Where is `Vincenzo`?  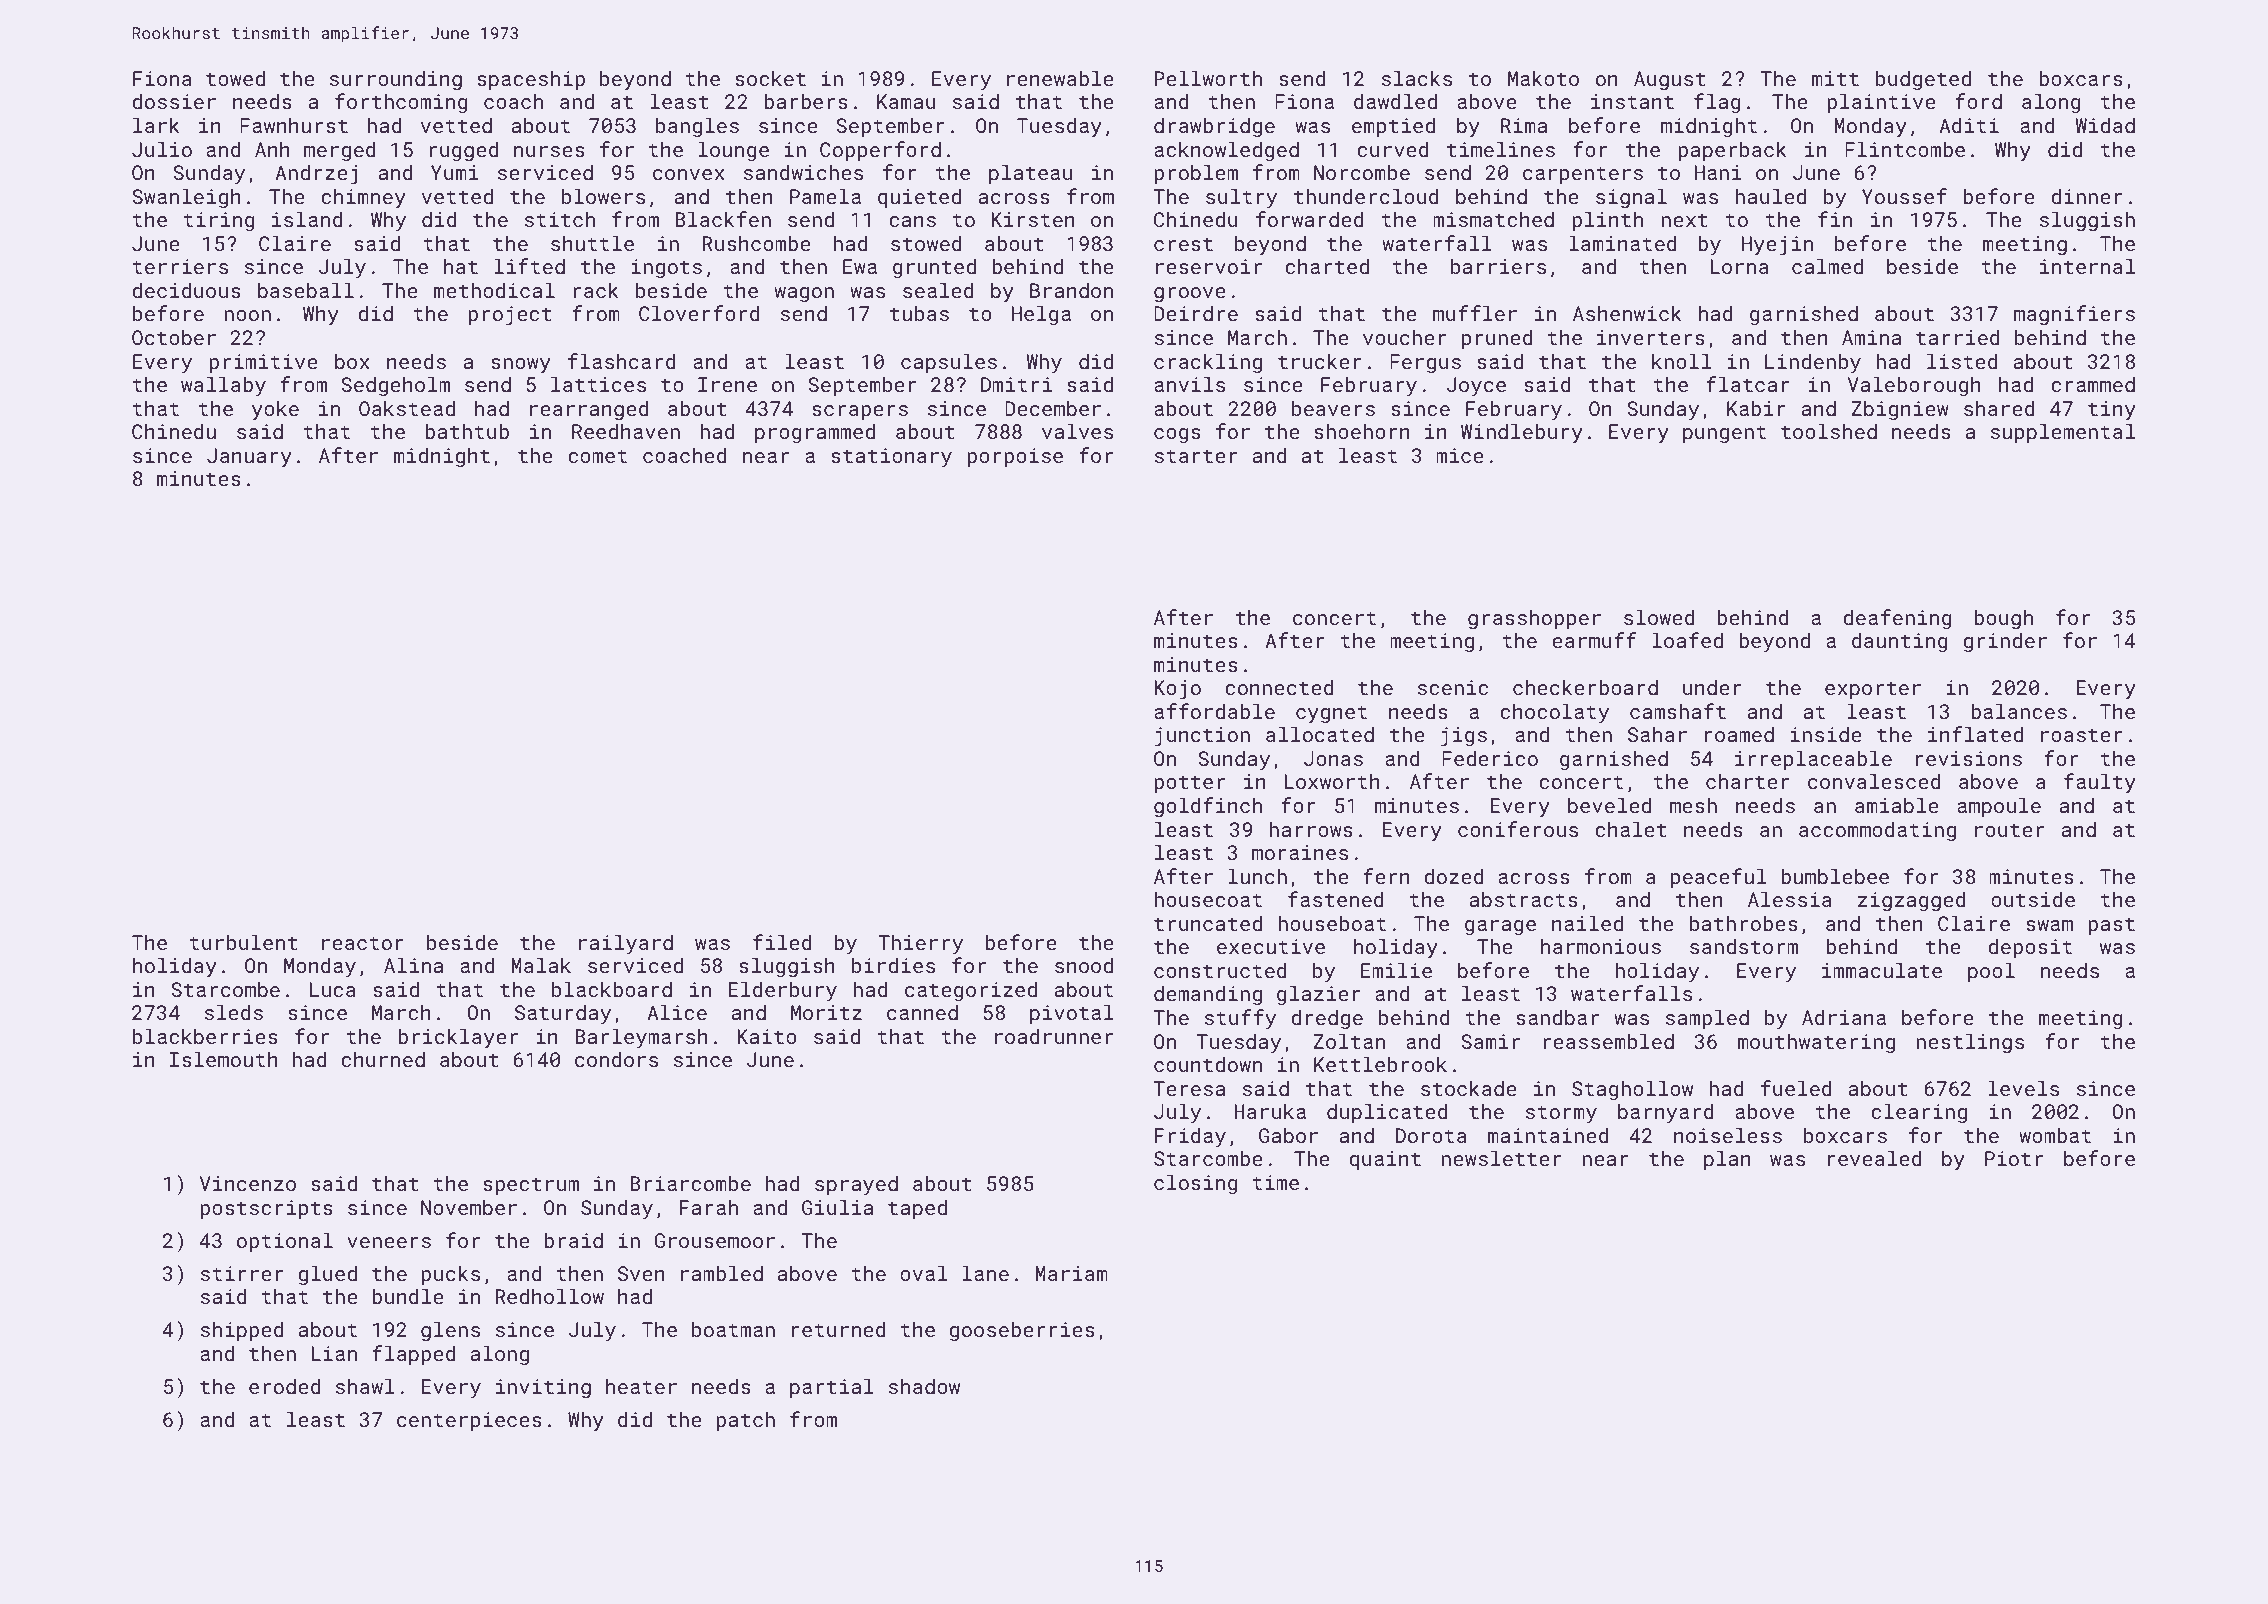
Vincenzo is located at coordinates (248, 1183).
